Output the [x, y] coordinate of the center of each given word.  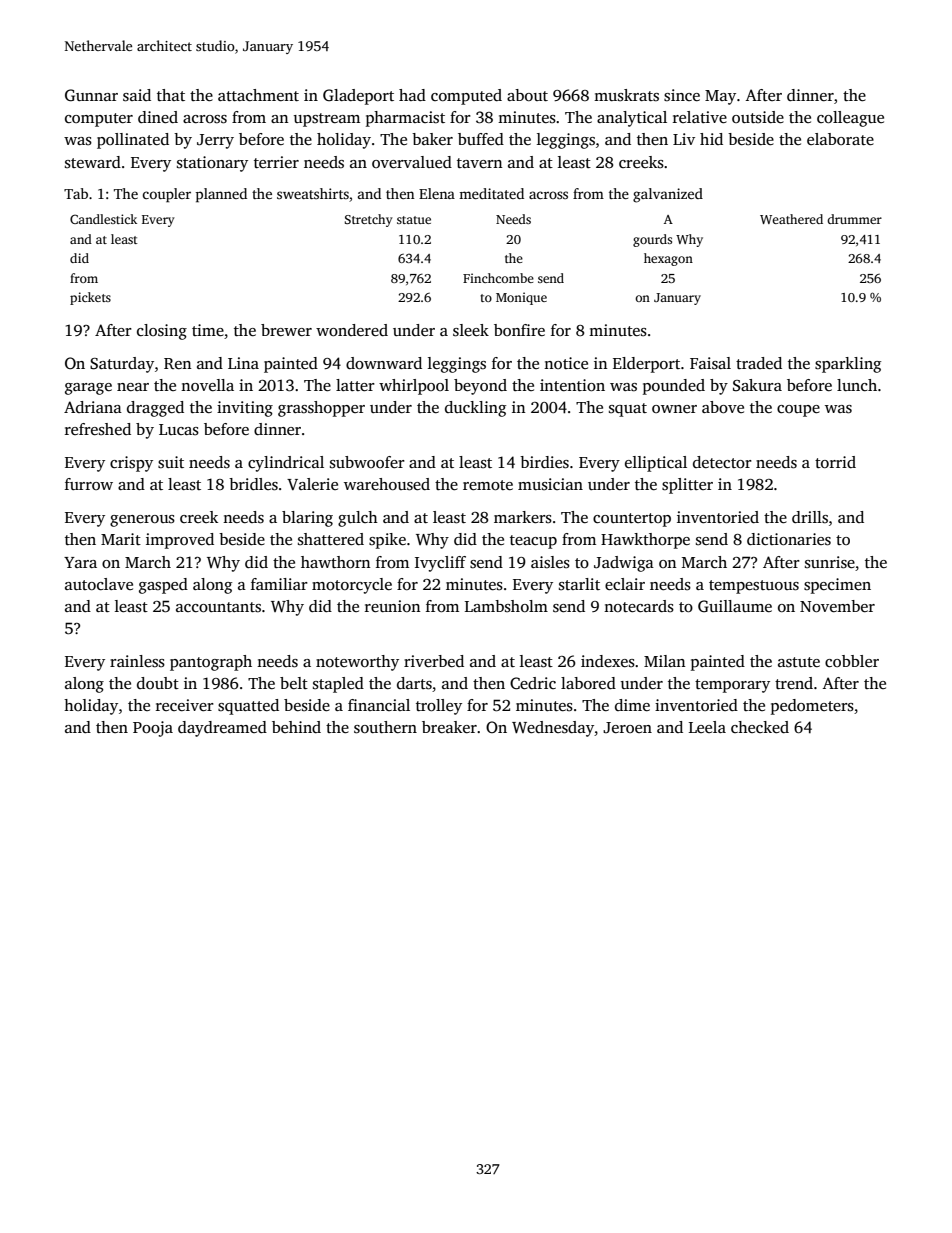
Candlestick [103, 219]
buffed [481, 139]
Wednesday [553, 729]
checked [760, 727]
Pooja [153, 729]
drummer [854, 219]
